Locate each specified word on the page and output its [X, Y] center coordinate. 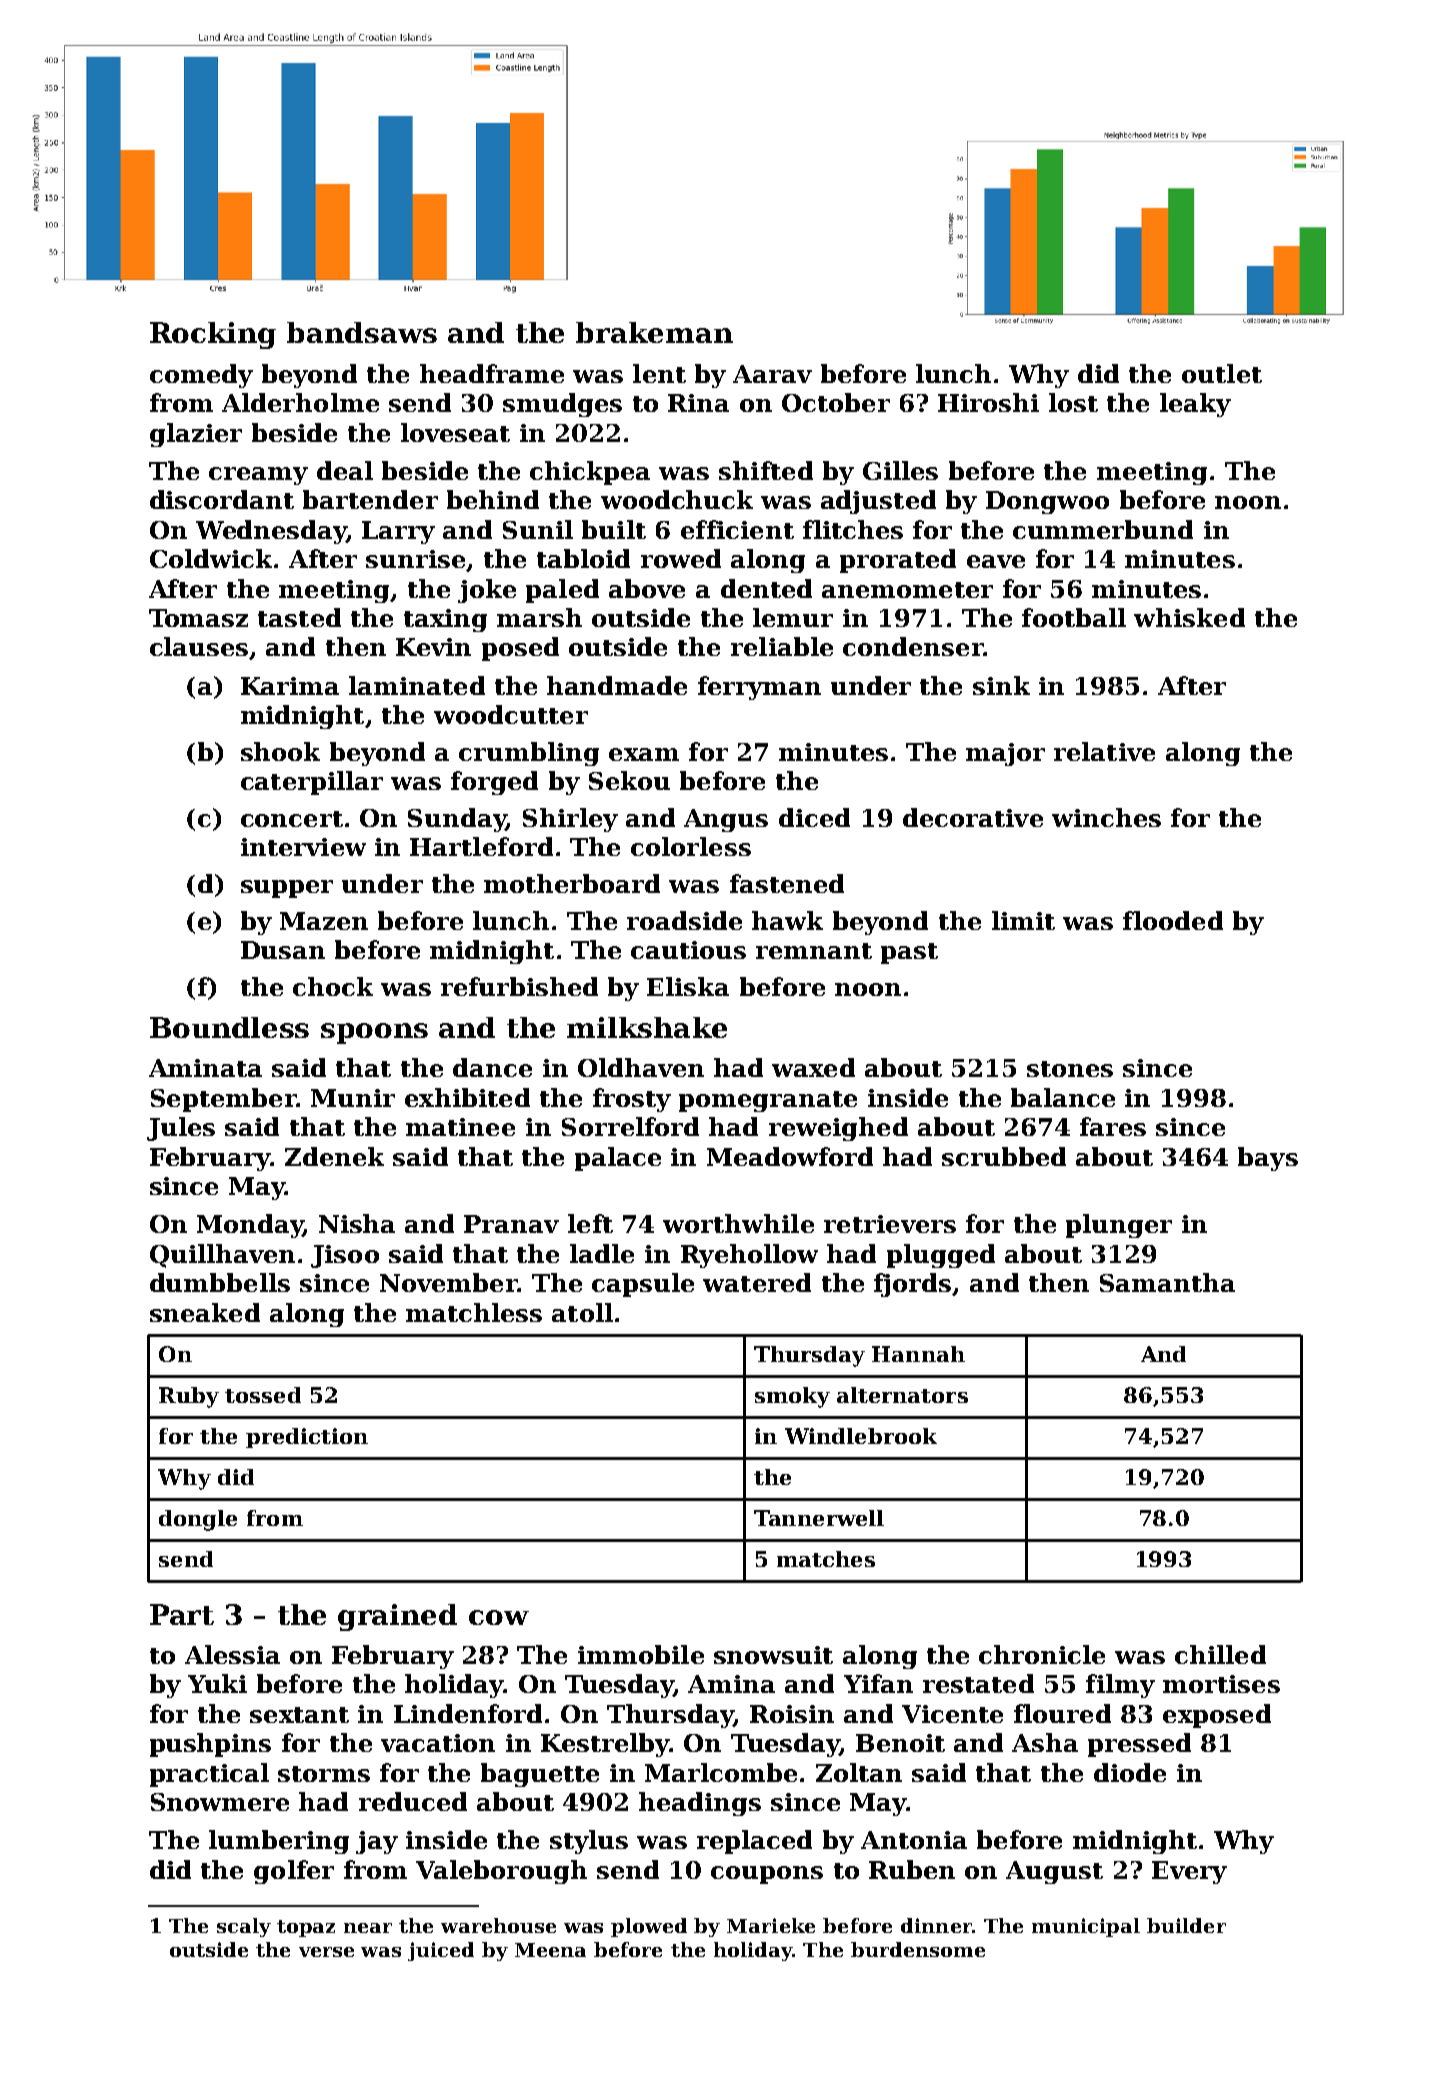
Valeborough [501, 1872]
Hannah [918, 1354]
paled [562, 591]
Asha [1045, 1742]
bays [1268, 1159]
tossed [263, 1395]
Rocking [213, 335]
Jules [181, 1129]
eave [996, 561]
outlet [1222, 373]
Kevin [433, 647]
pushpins [210, 1745]
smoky [792, 1397]
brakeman [654, 332]
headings [700, 1804]
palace [618, 1159]
